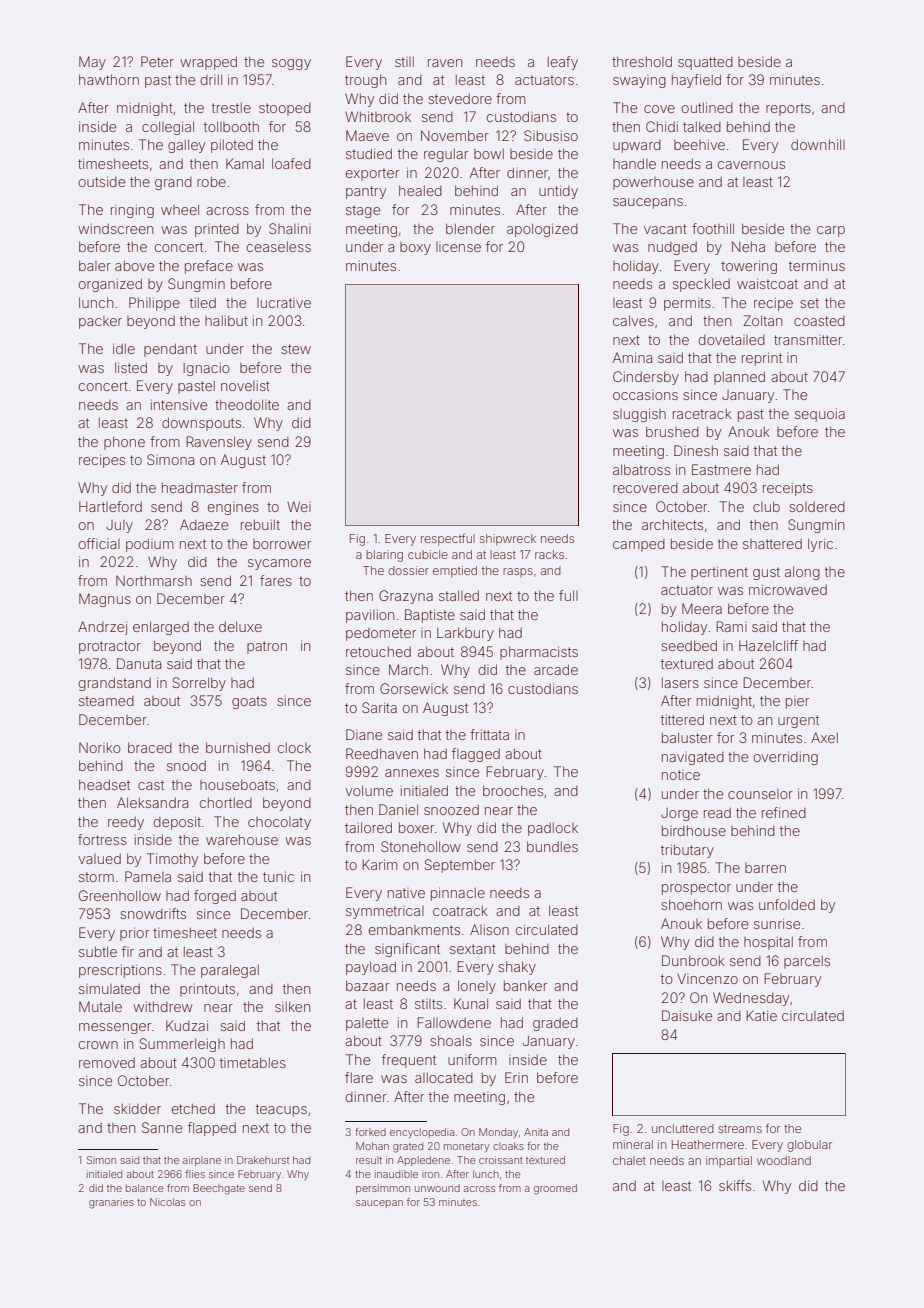 The image size is (924, 1308). Describe the element at coordinates (705, 63) in the document. I see `squatted` at that location.
